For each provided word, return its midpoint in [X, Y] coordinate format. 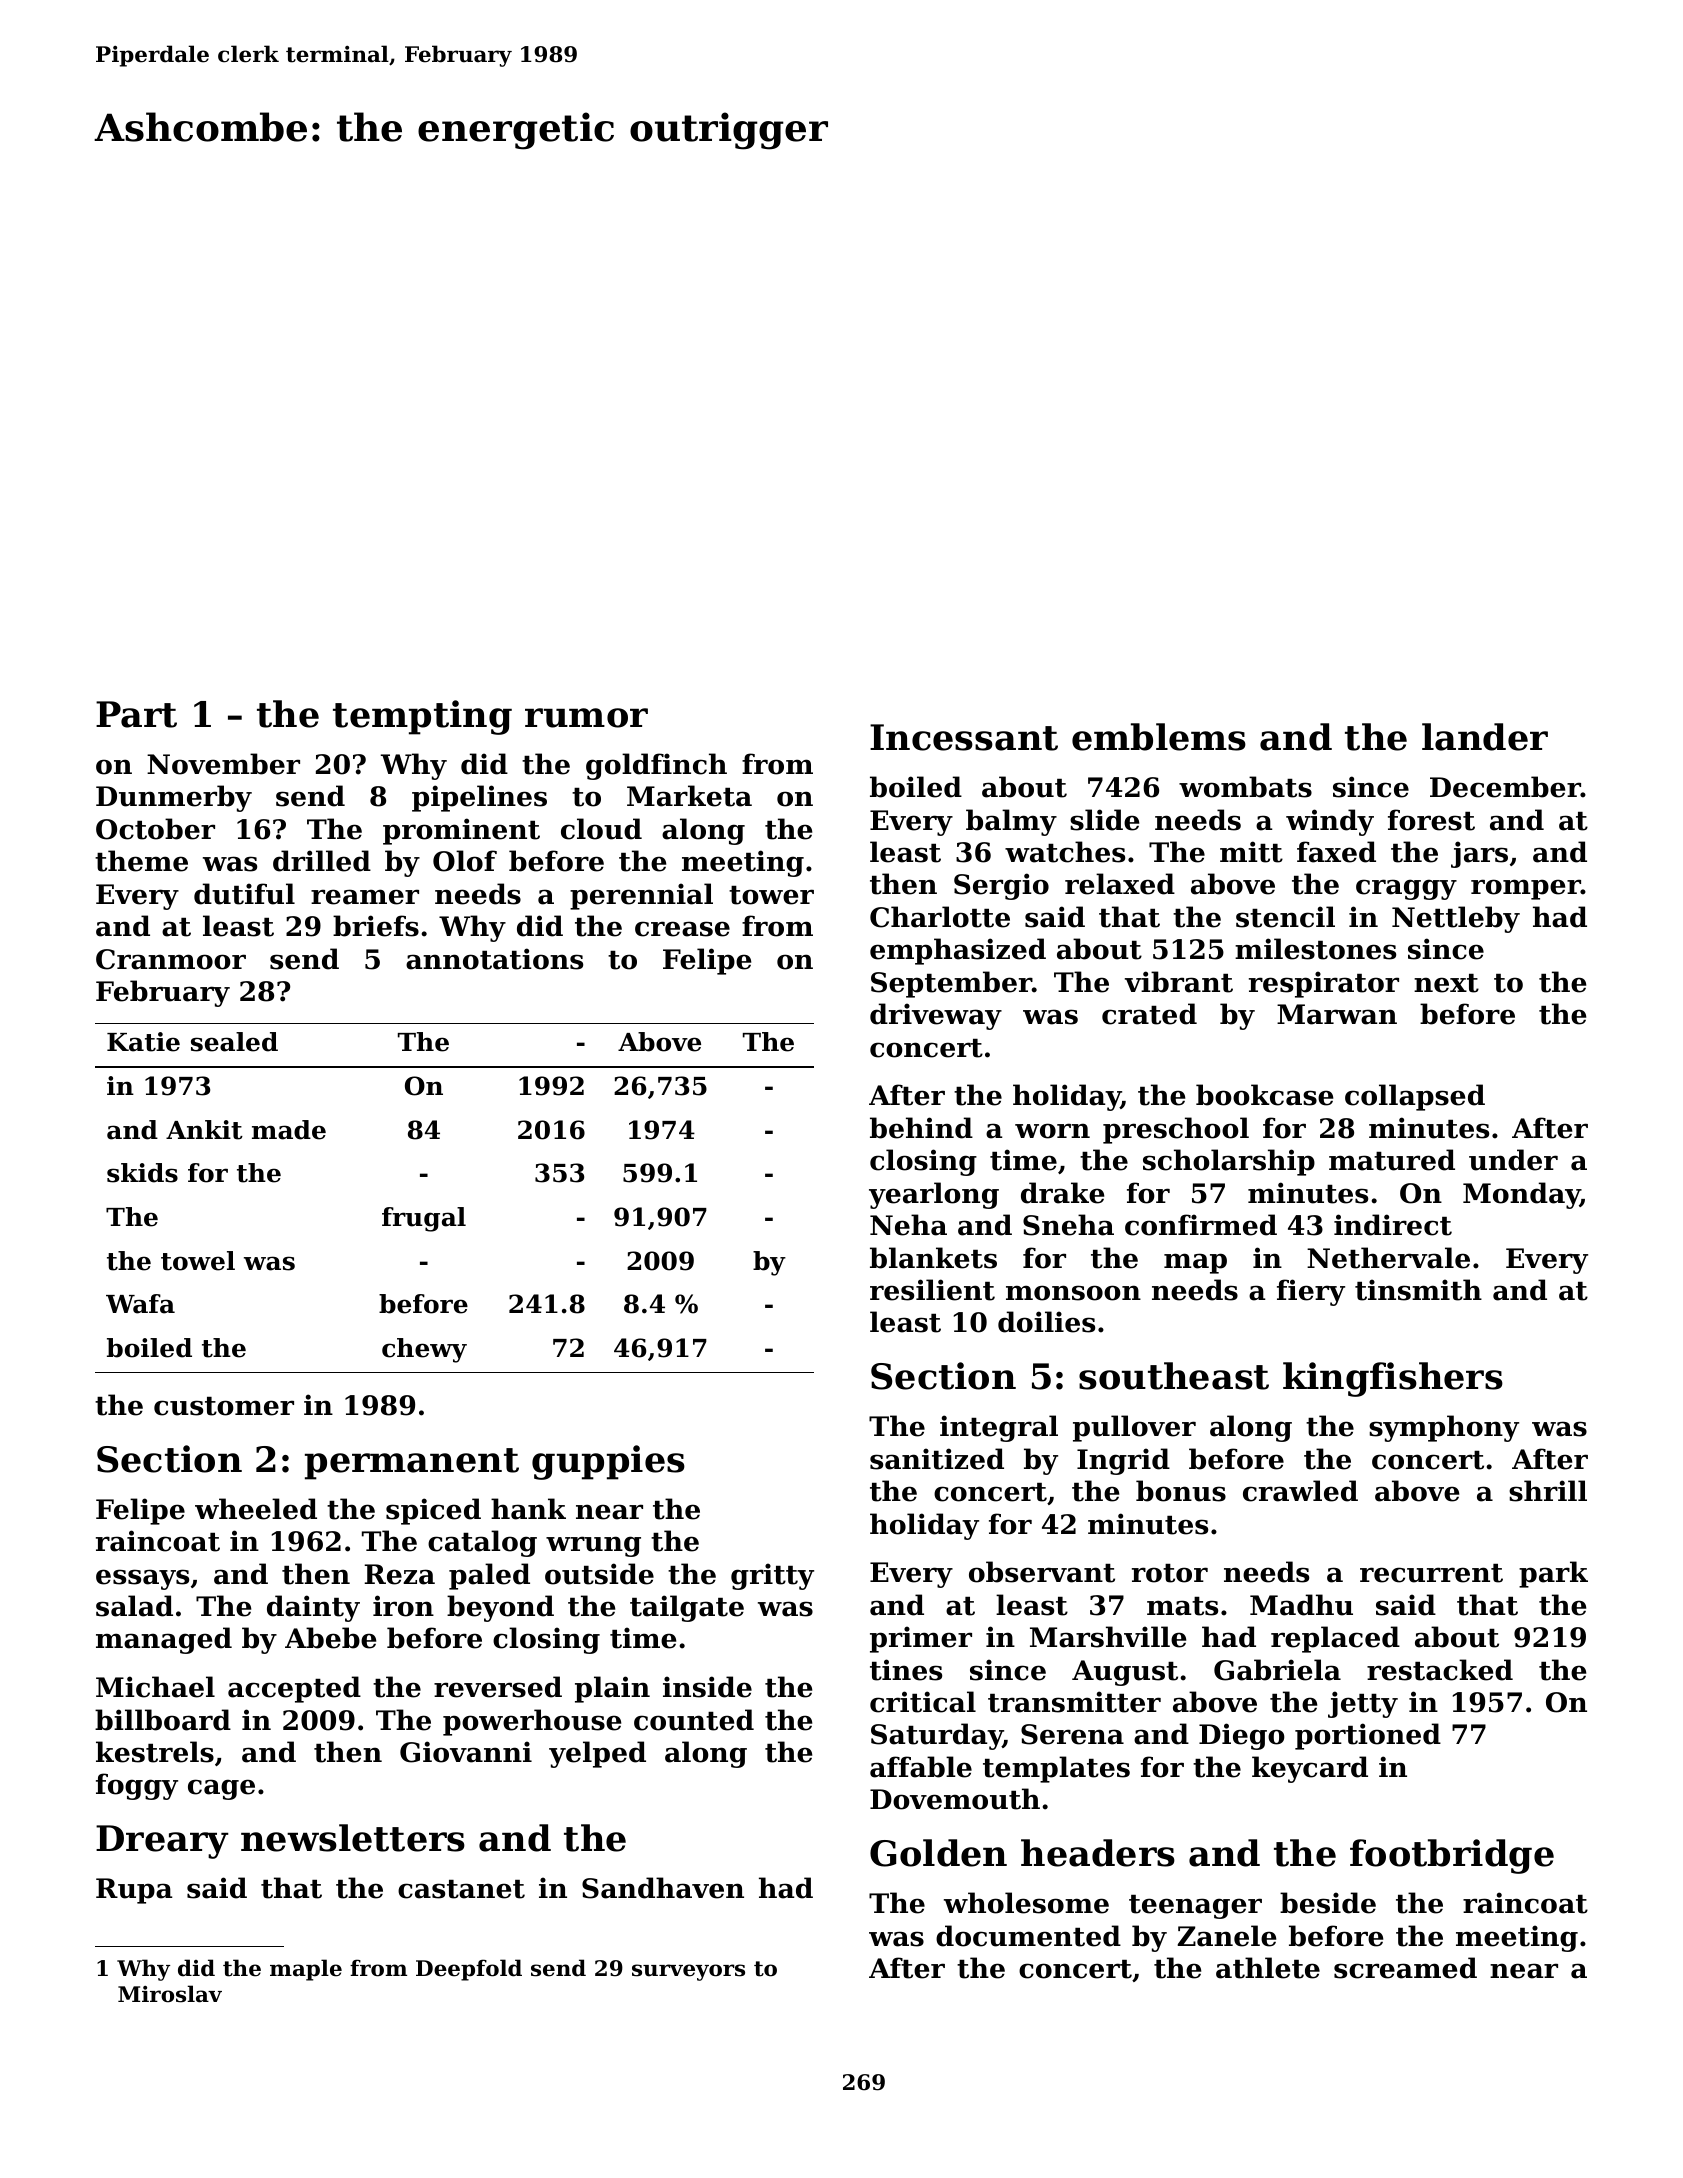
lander [1485, 737]
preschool [1176, 1130]
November [223, 764]
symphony [1444, 1428]
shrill [1548, 1491]
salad [134, 1606]
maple [306, 1970]
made [289, 1130]
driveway [936, 1016]
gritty [772, 1576]
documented [1028, 1936]
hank [528, 1509]
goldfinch [656, 766]
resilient [932, 1290]
